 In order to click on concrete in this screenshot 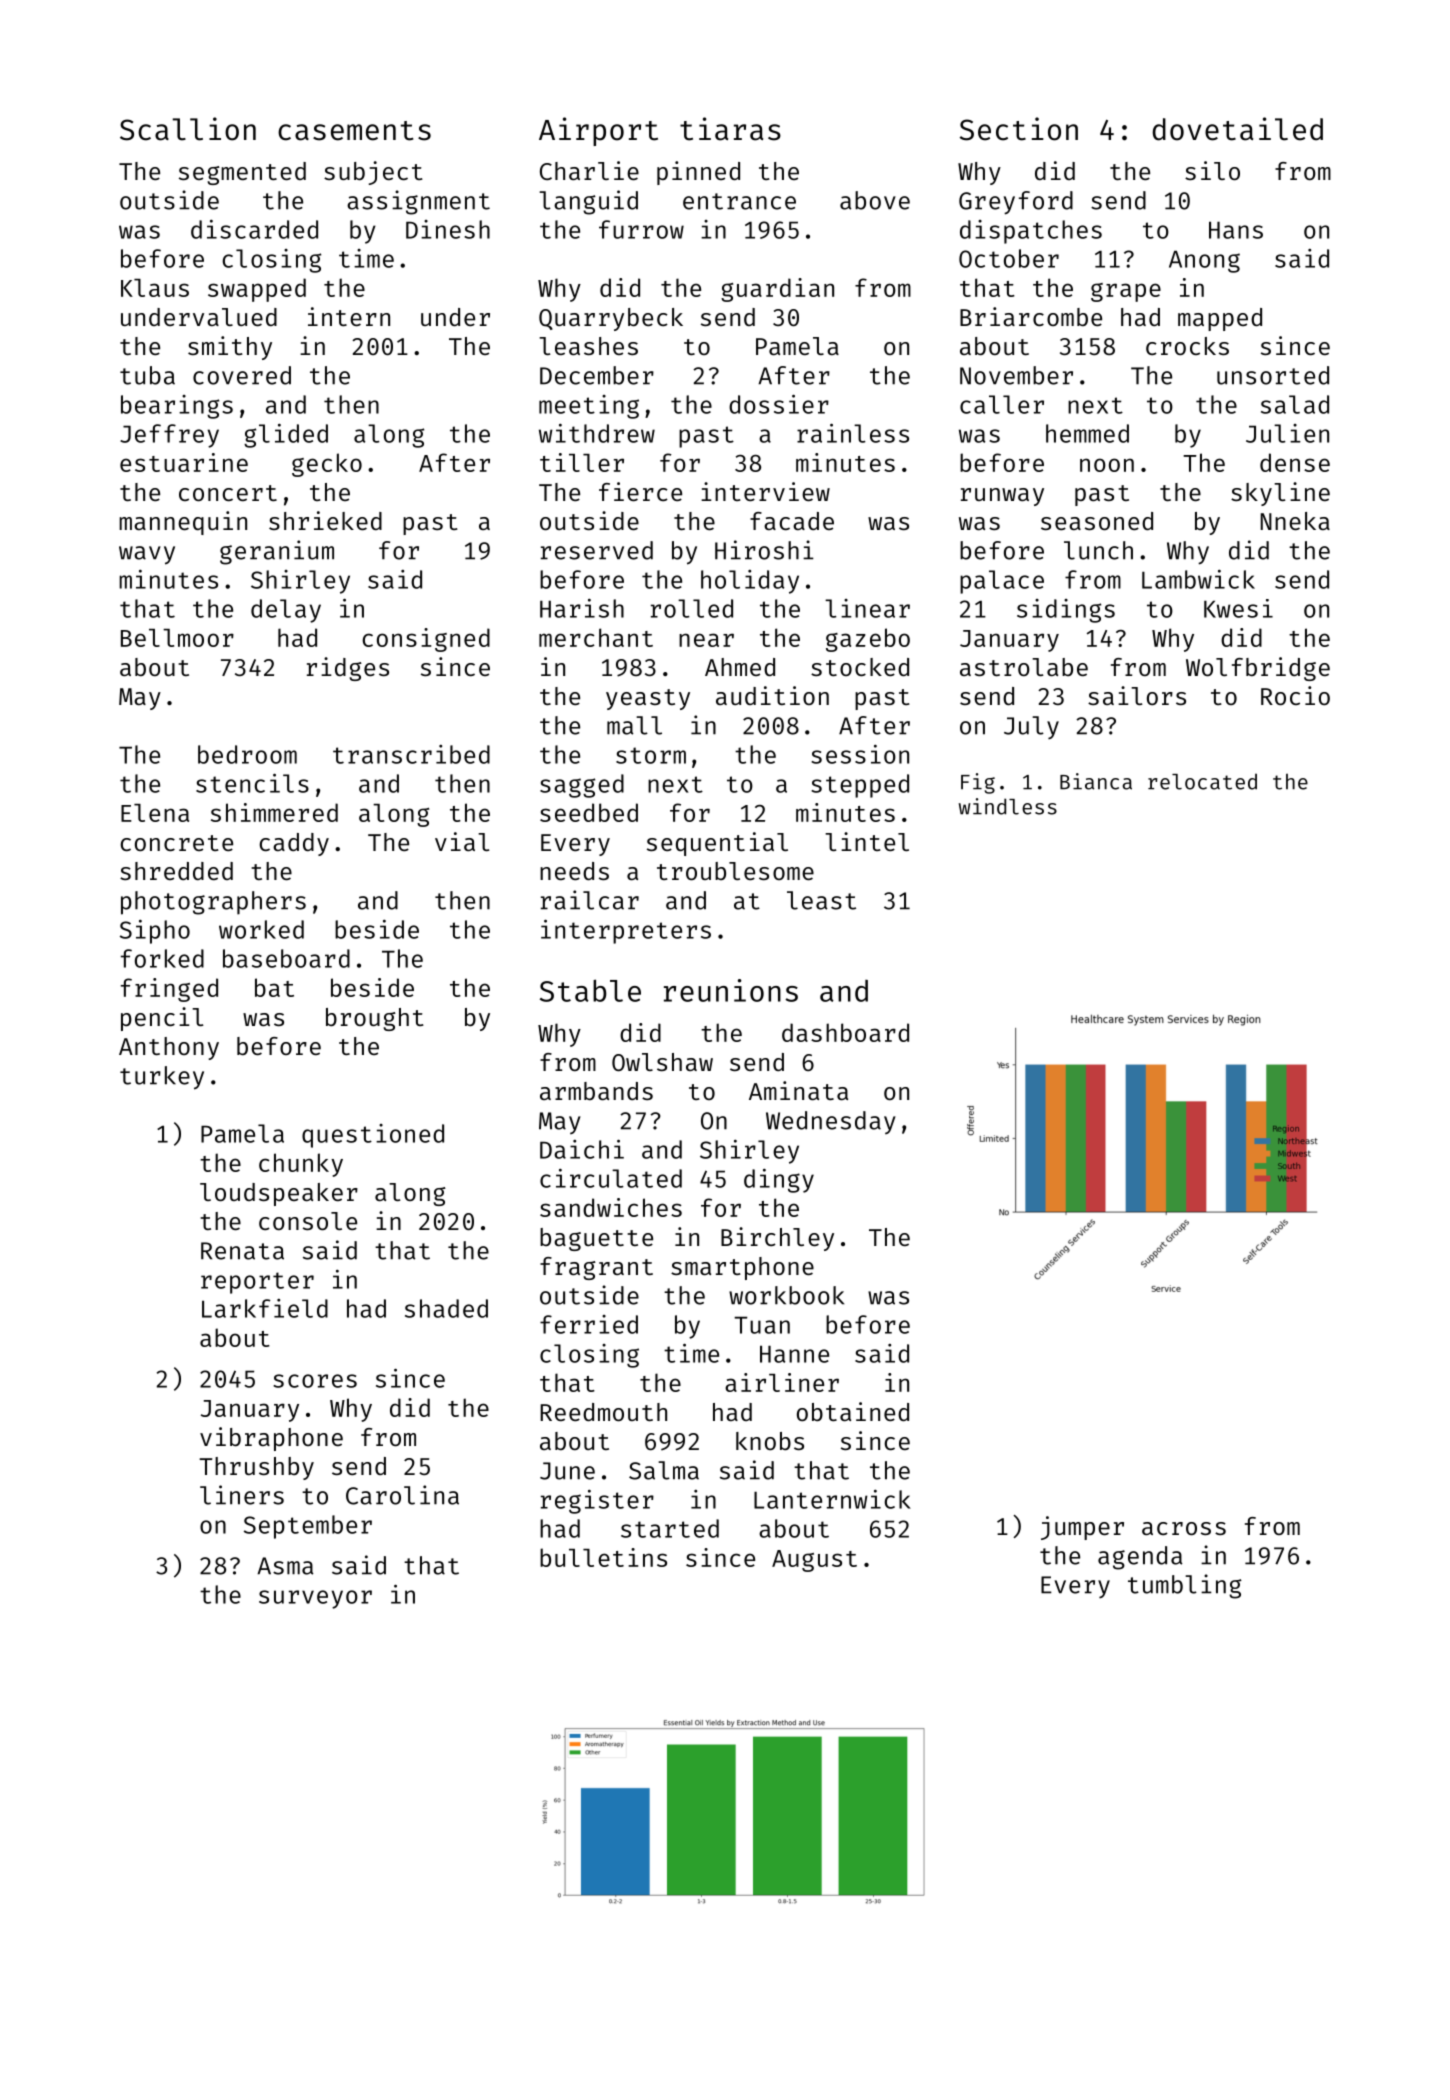, I will do `click(176, 843)`.
